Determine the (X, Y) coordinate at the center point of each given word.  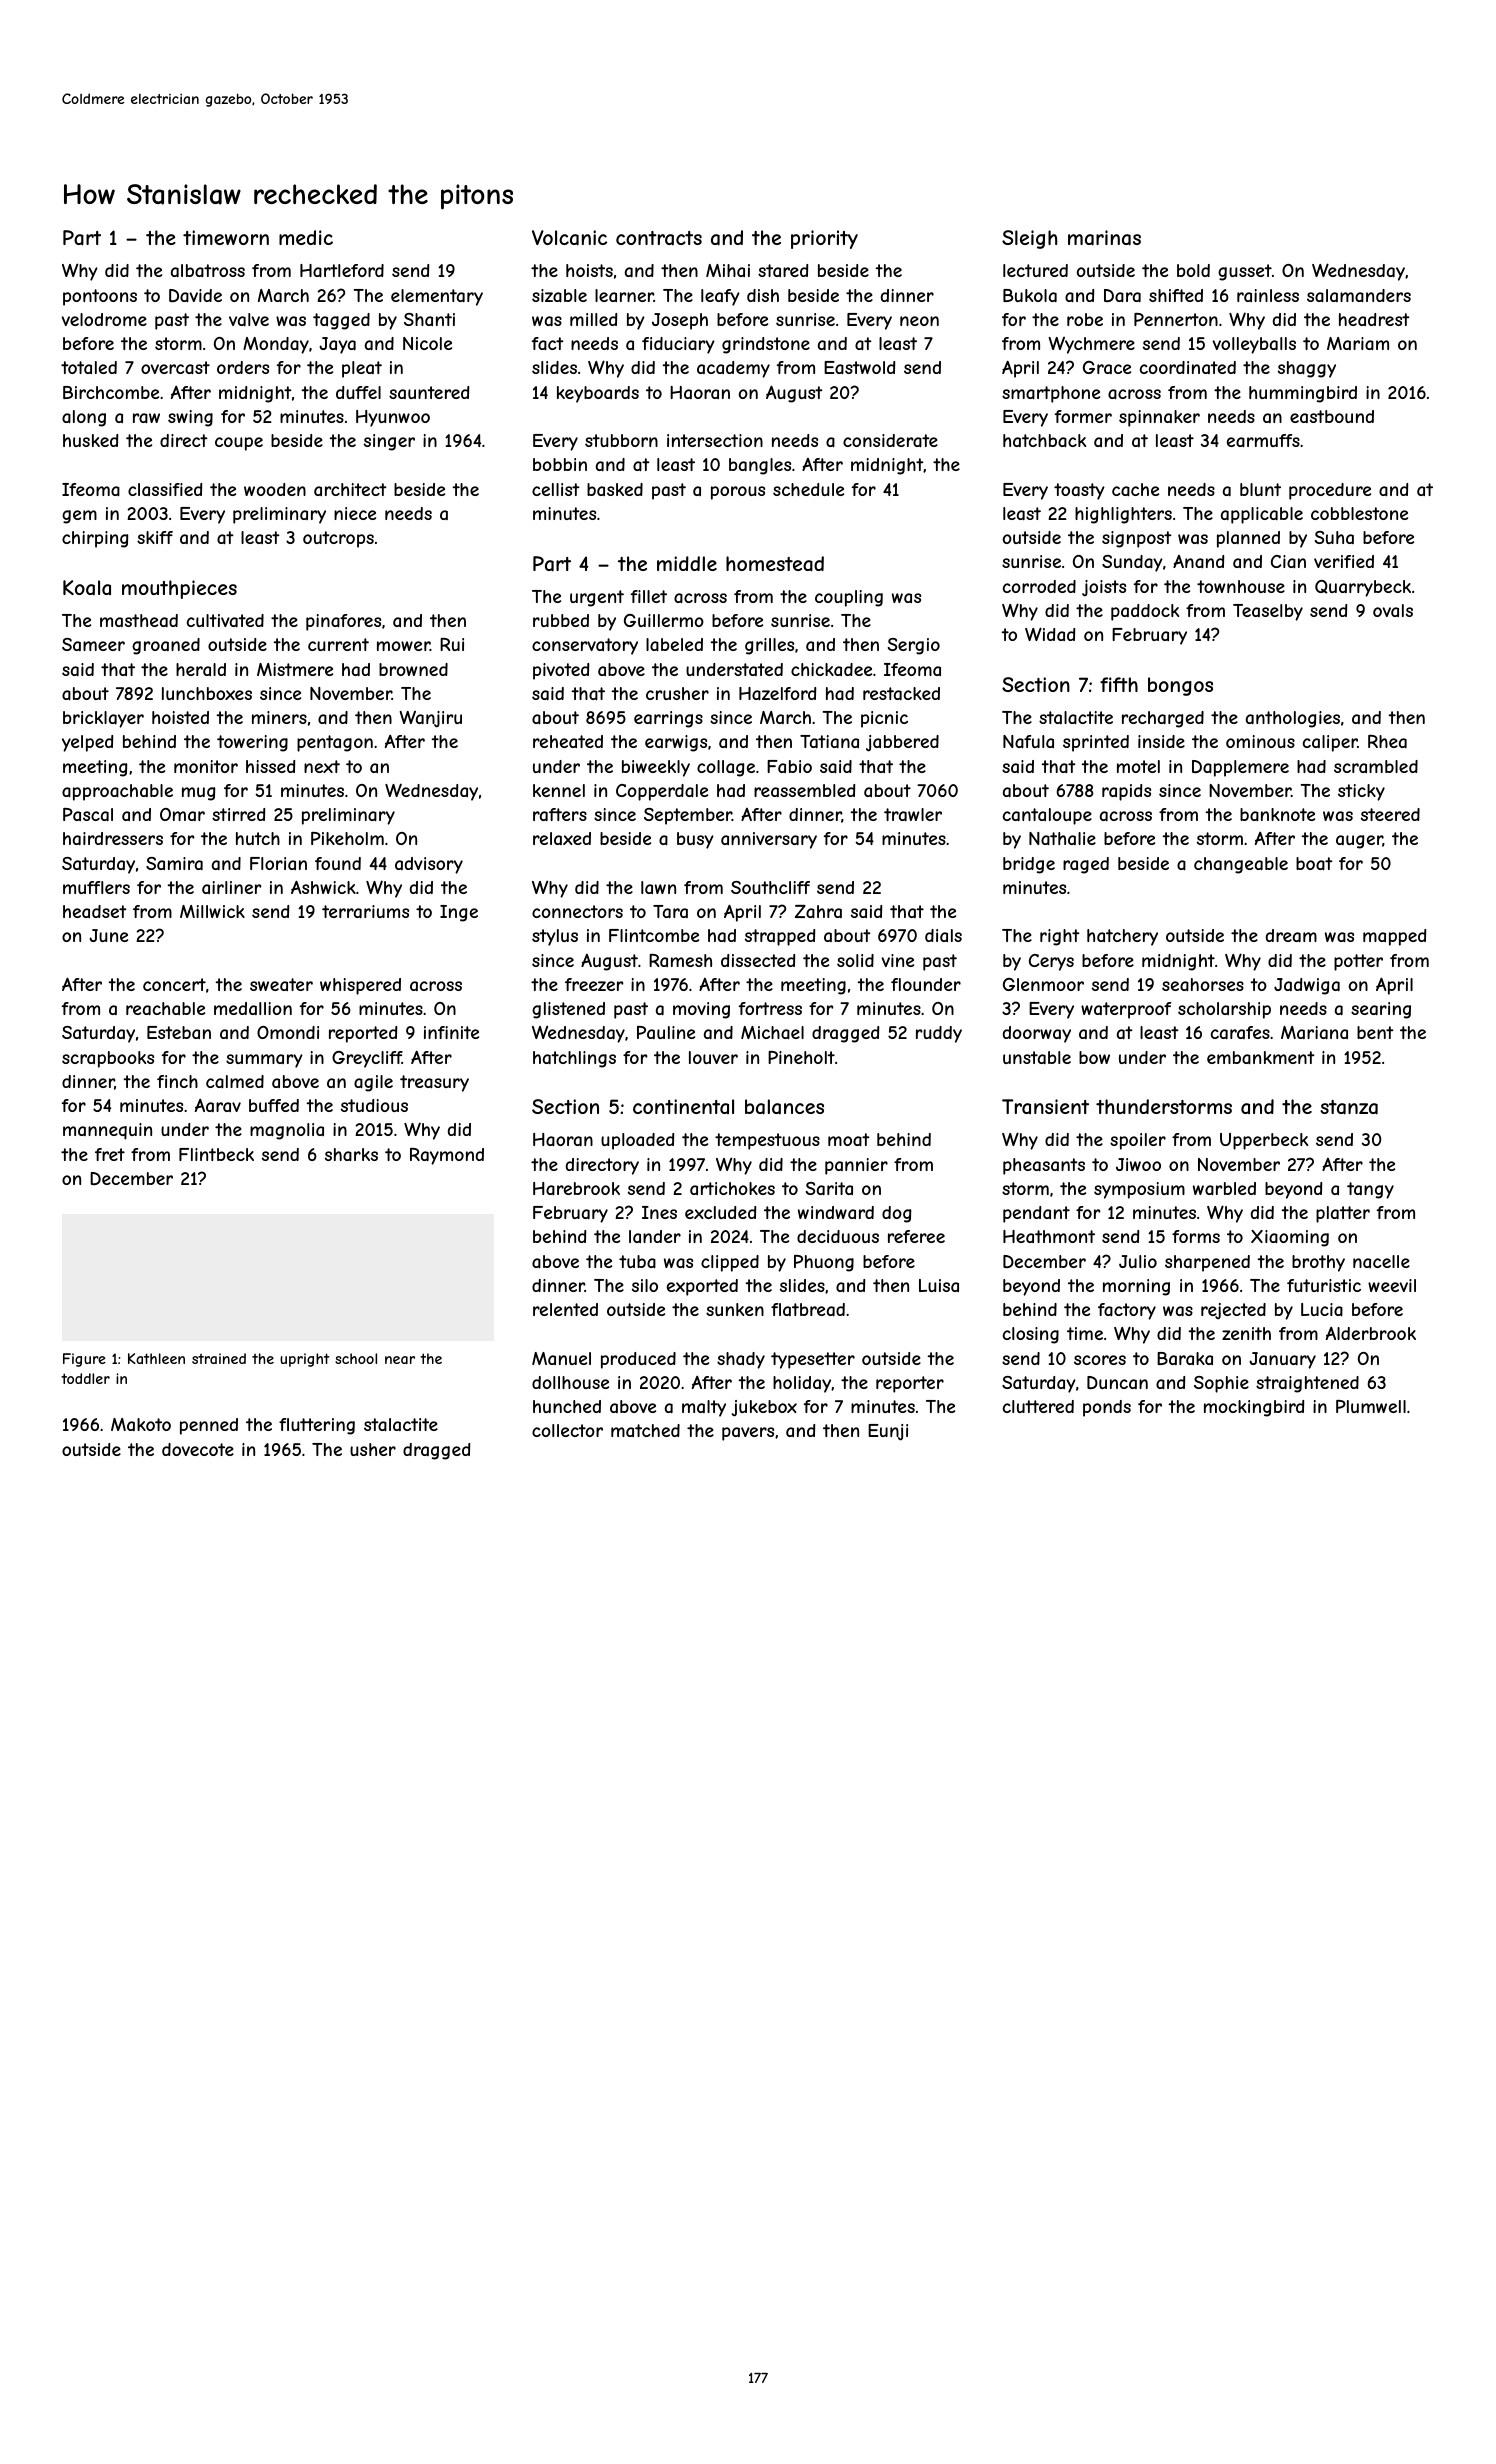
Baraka (1185, 1358)
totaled (89, 367)
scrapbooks (108, 1059)
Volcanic (569, 238)
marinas (1104, 238)
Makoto (141, 1424)
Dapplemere (1240, 768)
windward (836, 1212)
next (322, 766)
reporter (910, 1384)
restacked (901, 693)
